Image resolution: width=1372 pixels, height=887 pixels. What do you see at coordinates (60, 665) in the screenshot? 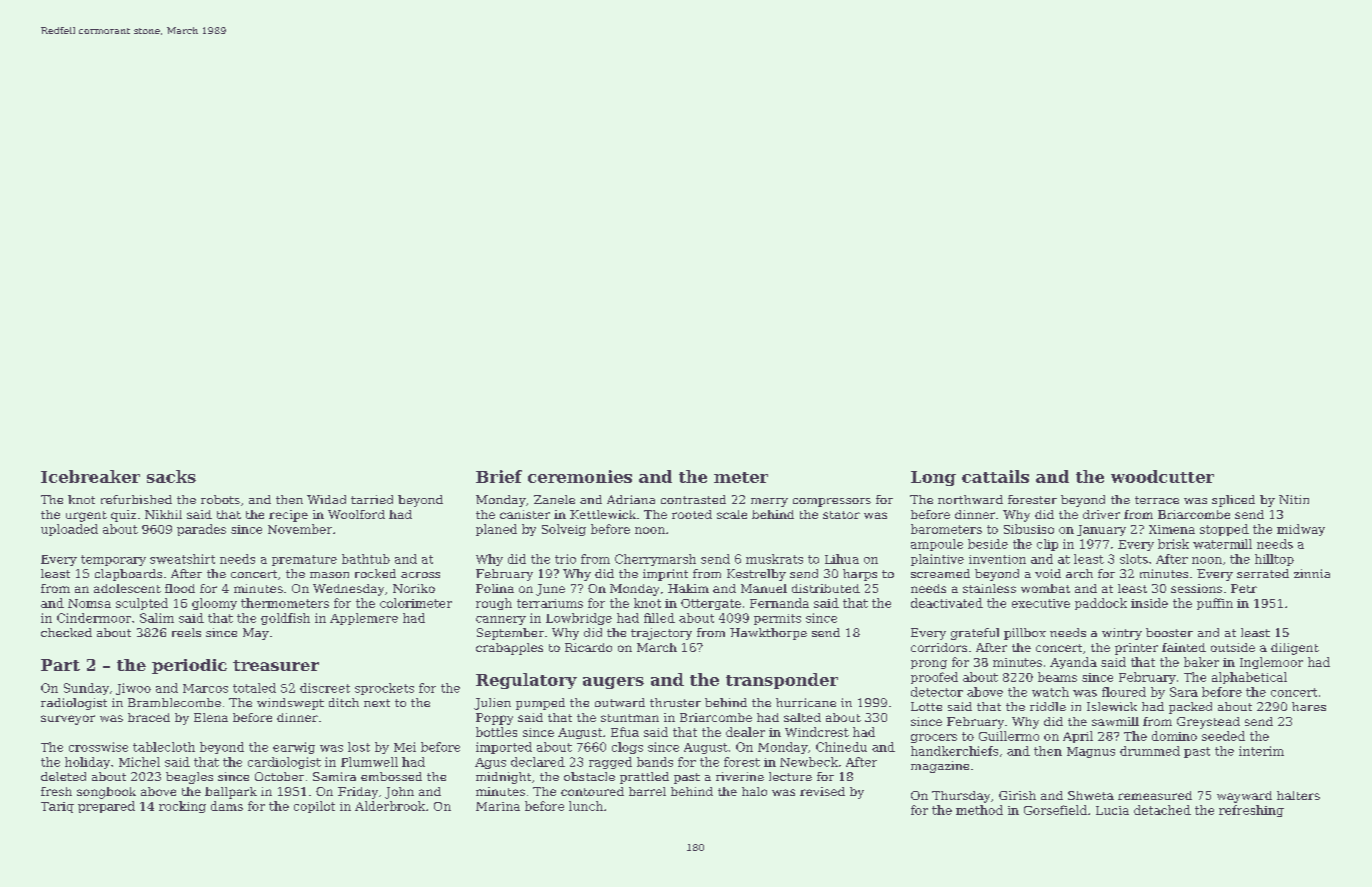
I see `Part` at bounding box center [60, 665].
